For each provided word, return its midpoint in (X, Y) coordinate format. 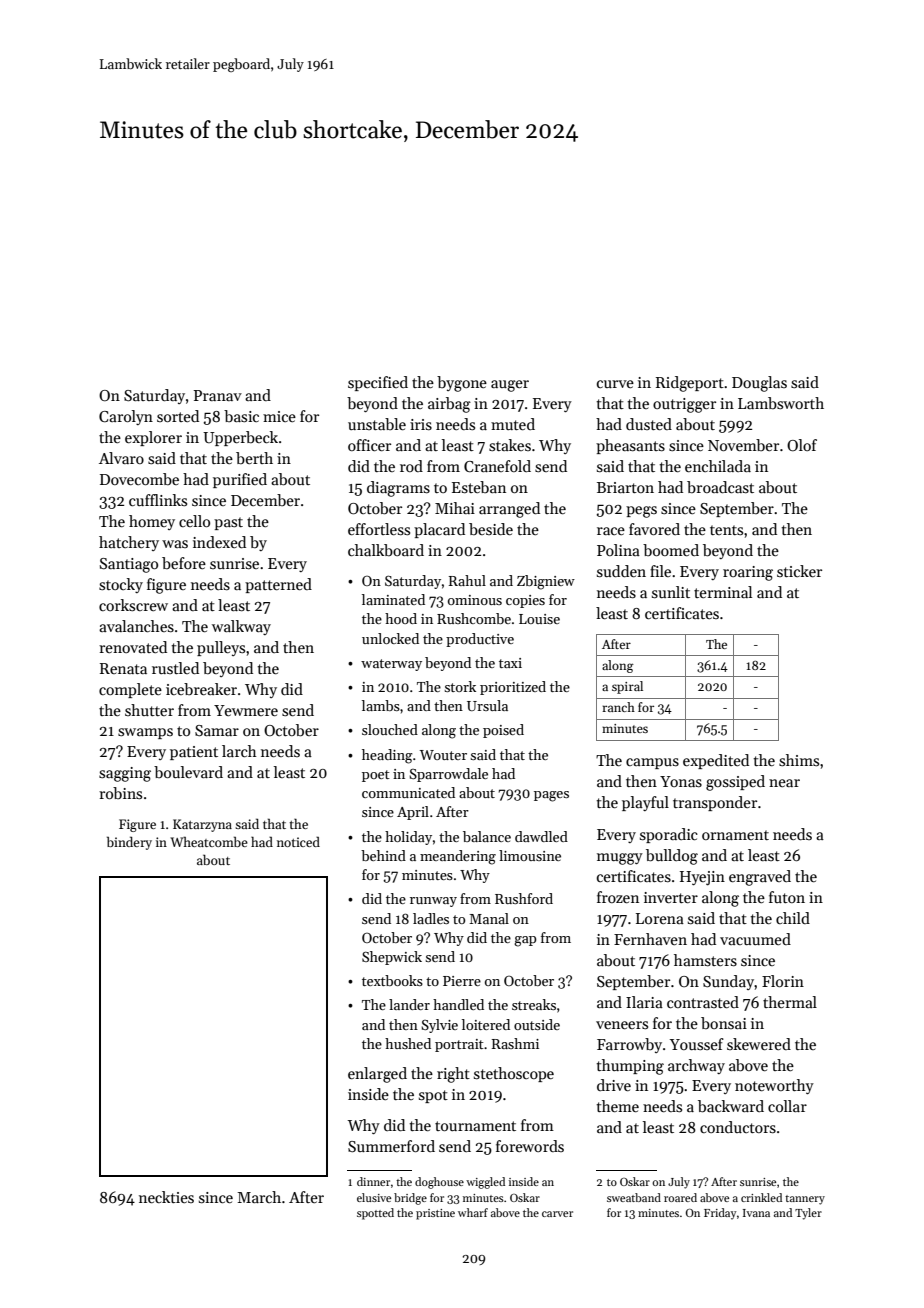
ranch (618, 707)
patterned (278, 585)
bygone (462, 384)
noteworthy (774, 1086)
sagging (125, 774)
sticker (799, 571)
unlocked (390, 638)
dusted (649, 424)
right (453, 1075)
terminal (723, 592)
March (259, 1197)
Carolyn (126, 417)
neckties (166, 1197)
